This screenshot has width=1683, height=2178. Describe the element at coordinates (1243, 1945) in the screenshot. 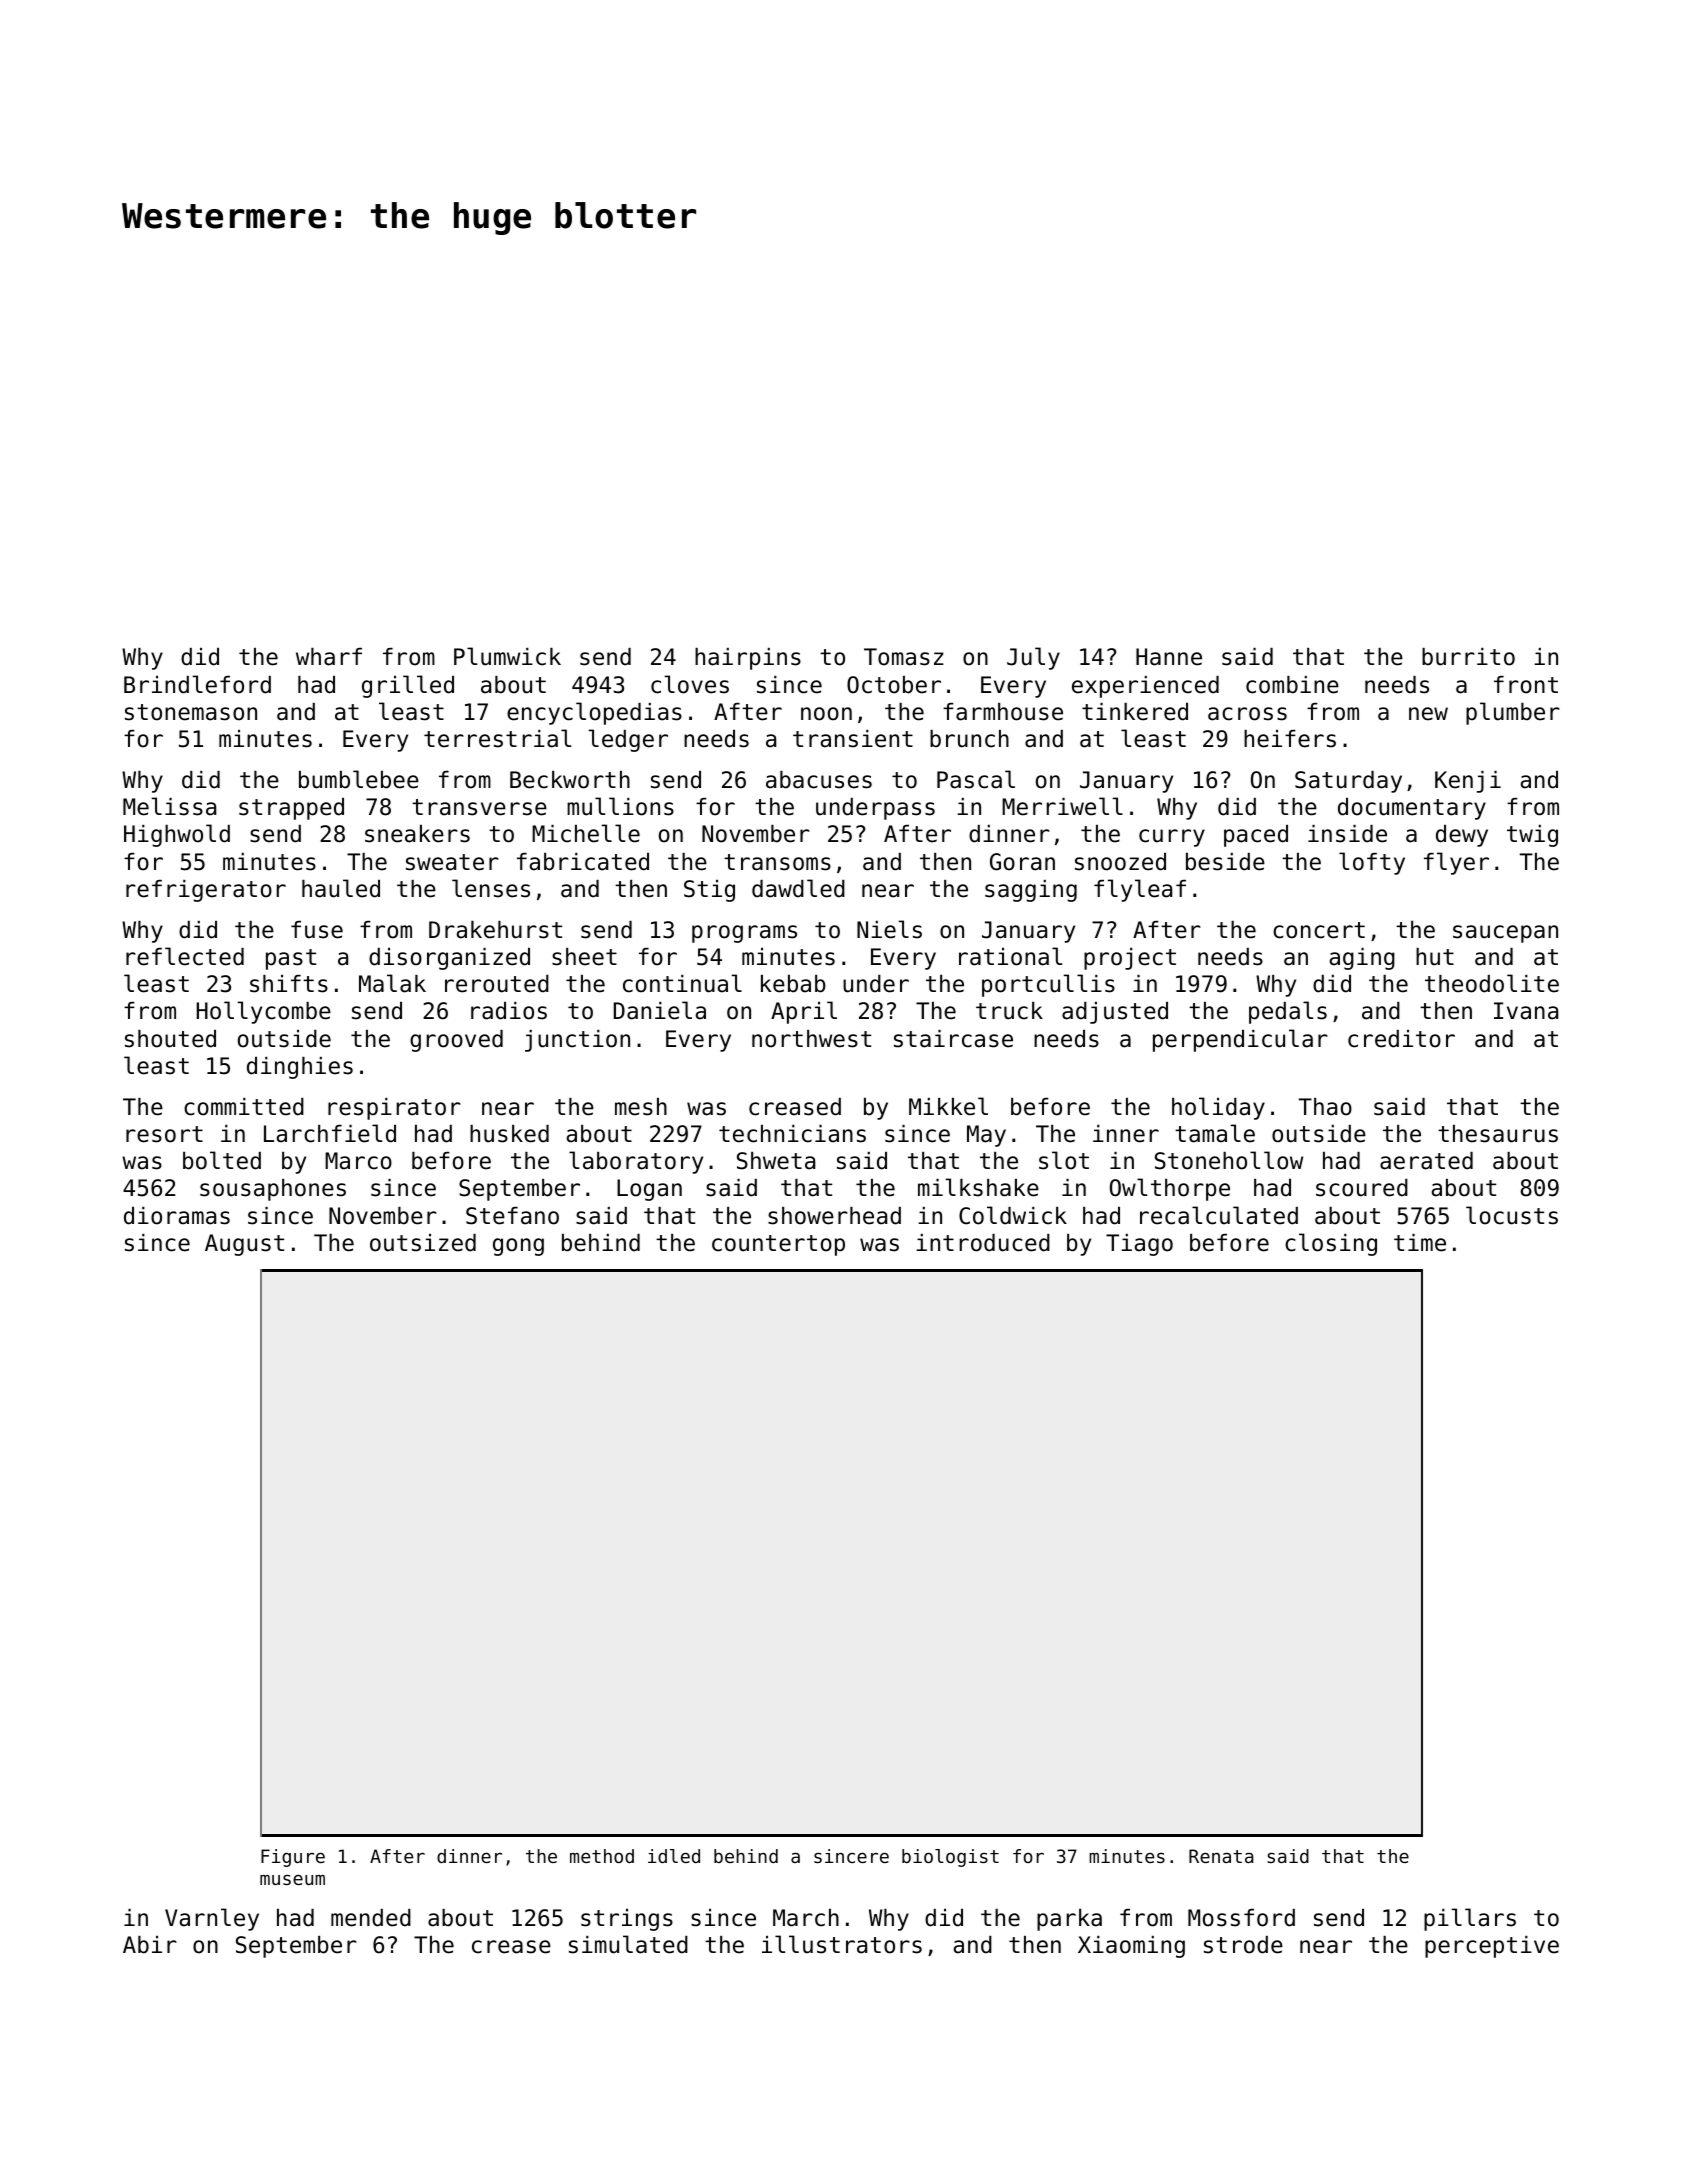

I see `strode` at that location.
